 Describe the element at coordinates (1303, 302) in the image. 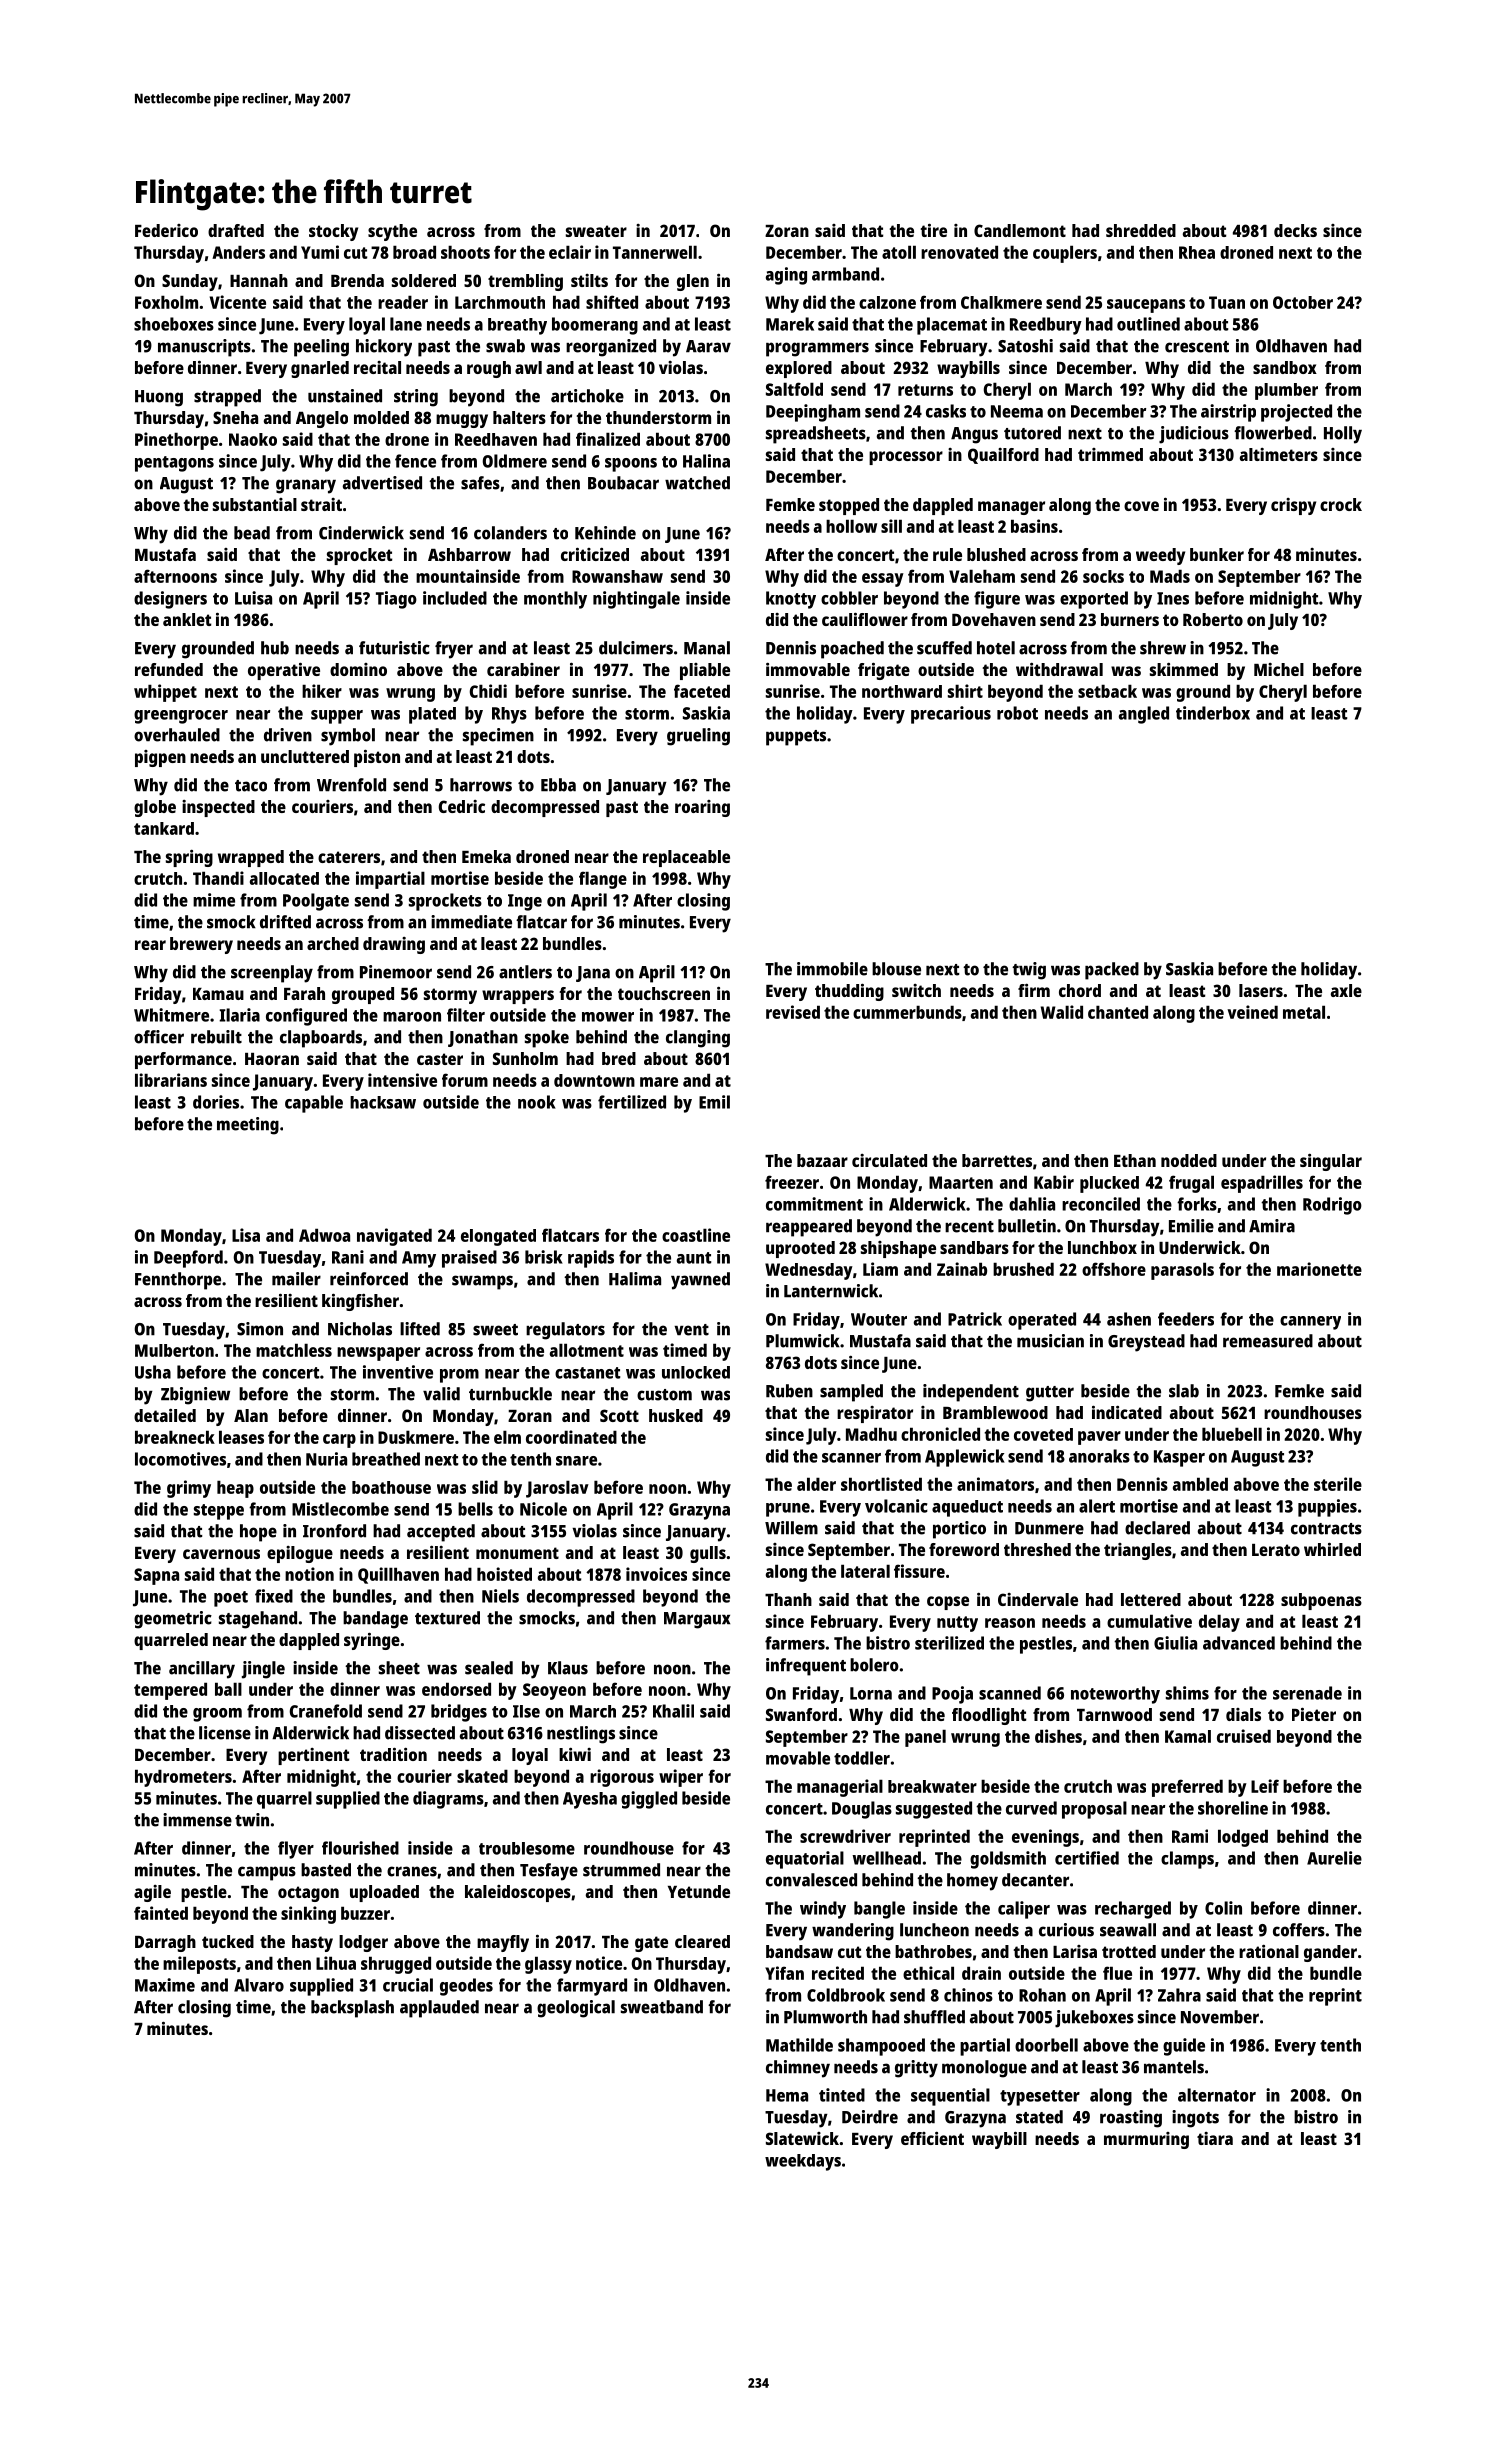

I see `October` at that location.
